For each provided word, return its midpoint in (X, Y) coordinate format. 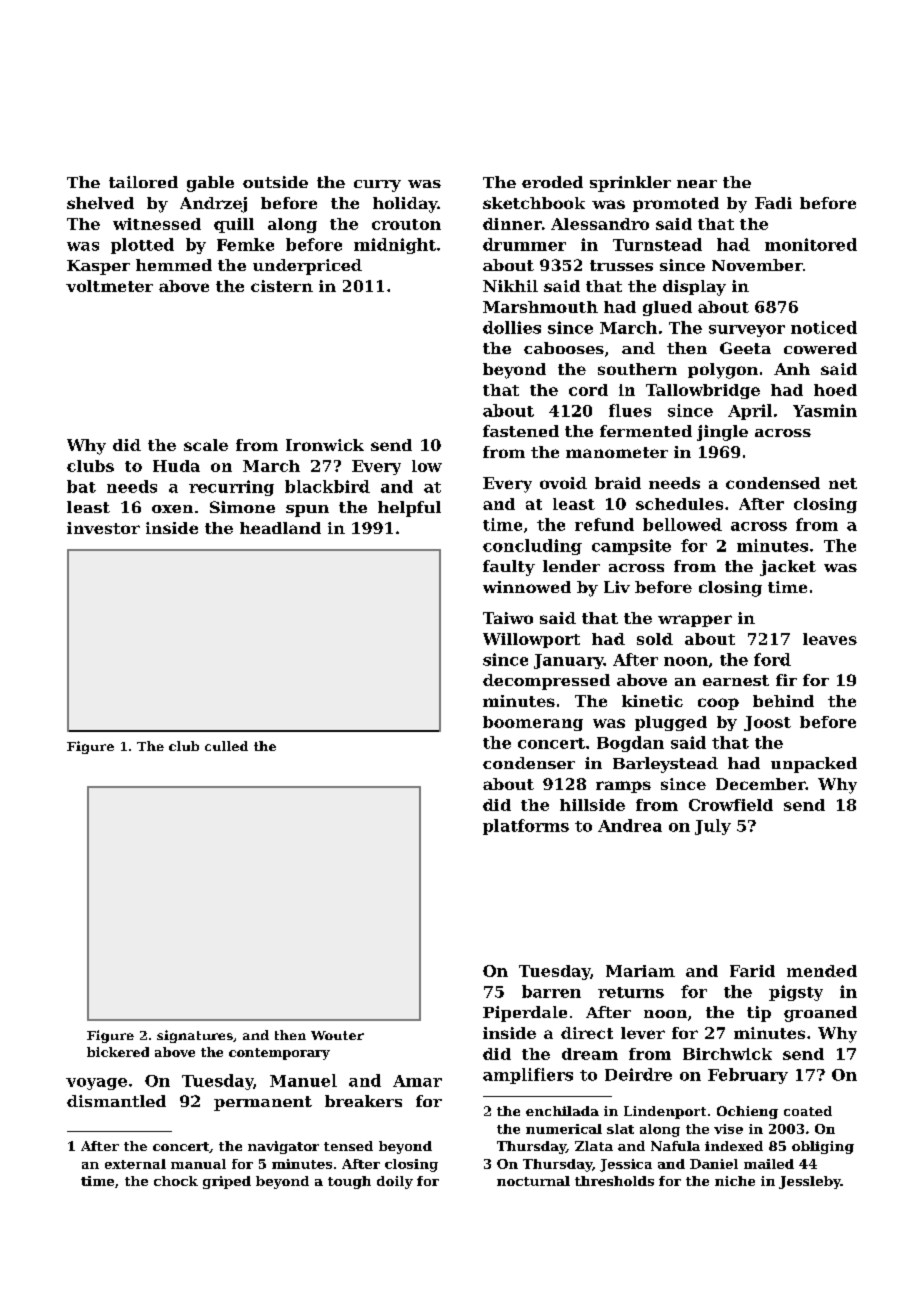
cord (588, 390)
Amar (417, 1081)
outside (275, 182)
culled (226, 746)
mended (822, 971)
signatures (195, 1036)
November (757, 265)
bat (81, 486)
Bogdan (630, 744)
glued (667, 308)
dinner (512, 224)
